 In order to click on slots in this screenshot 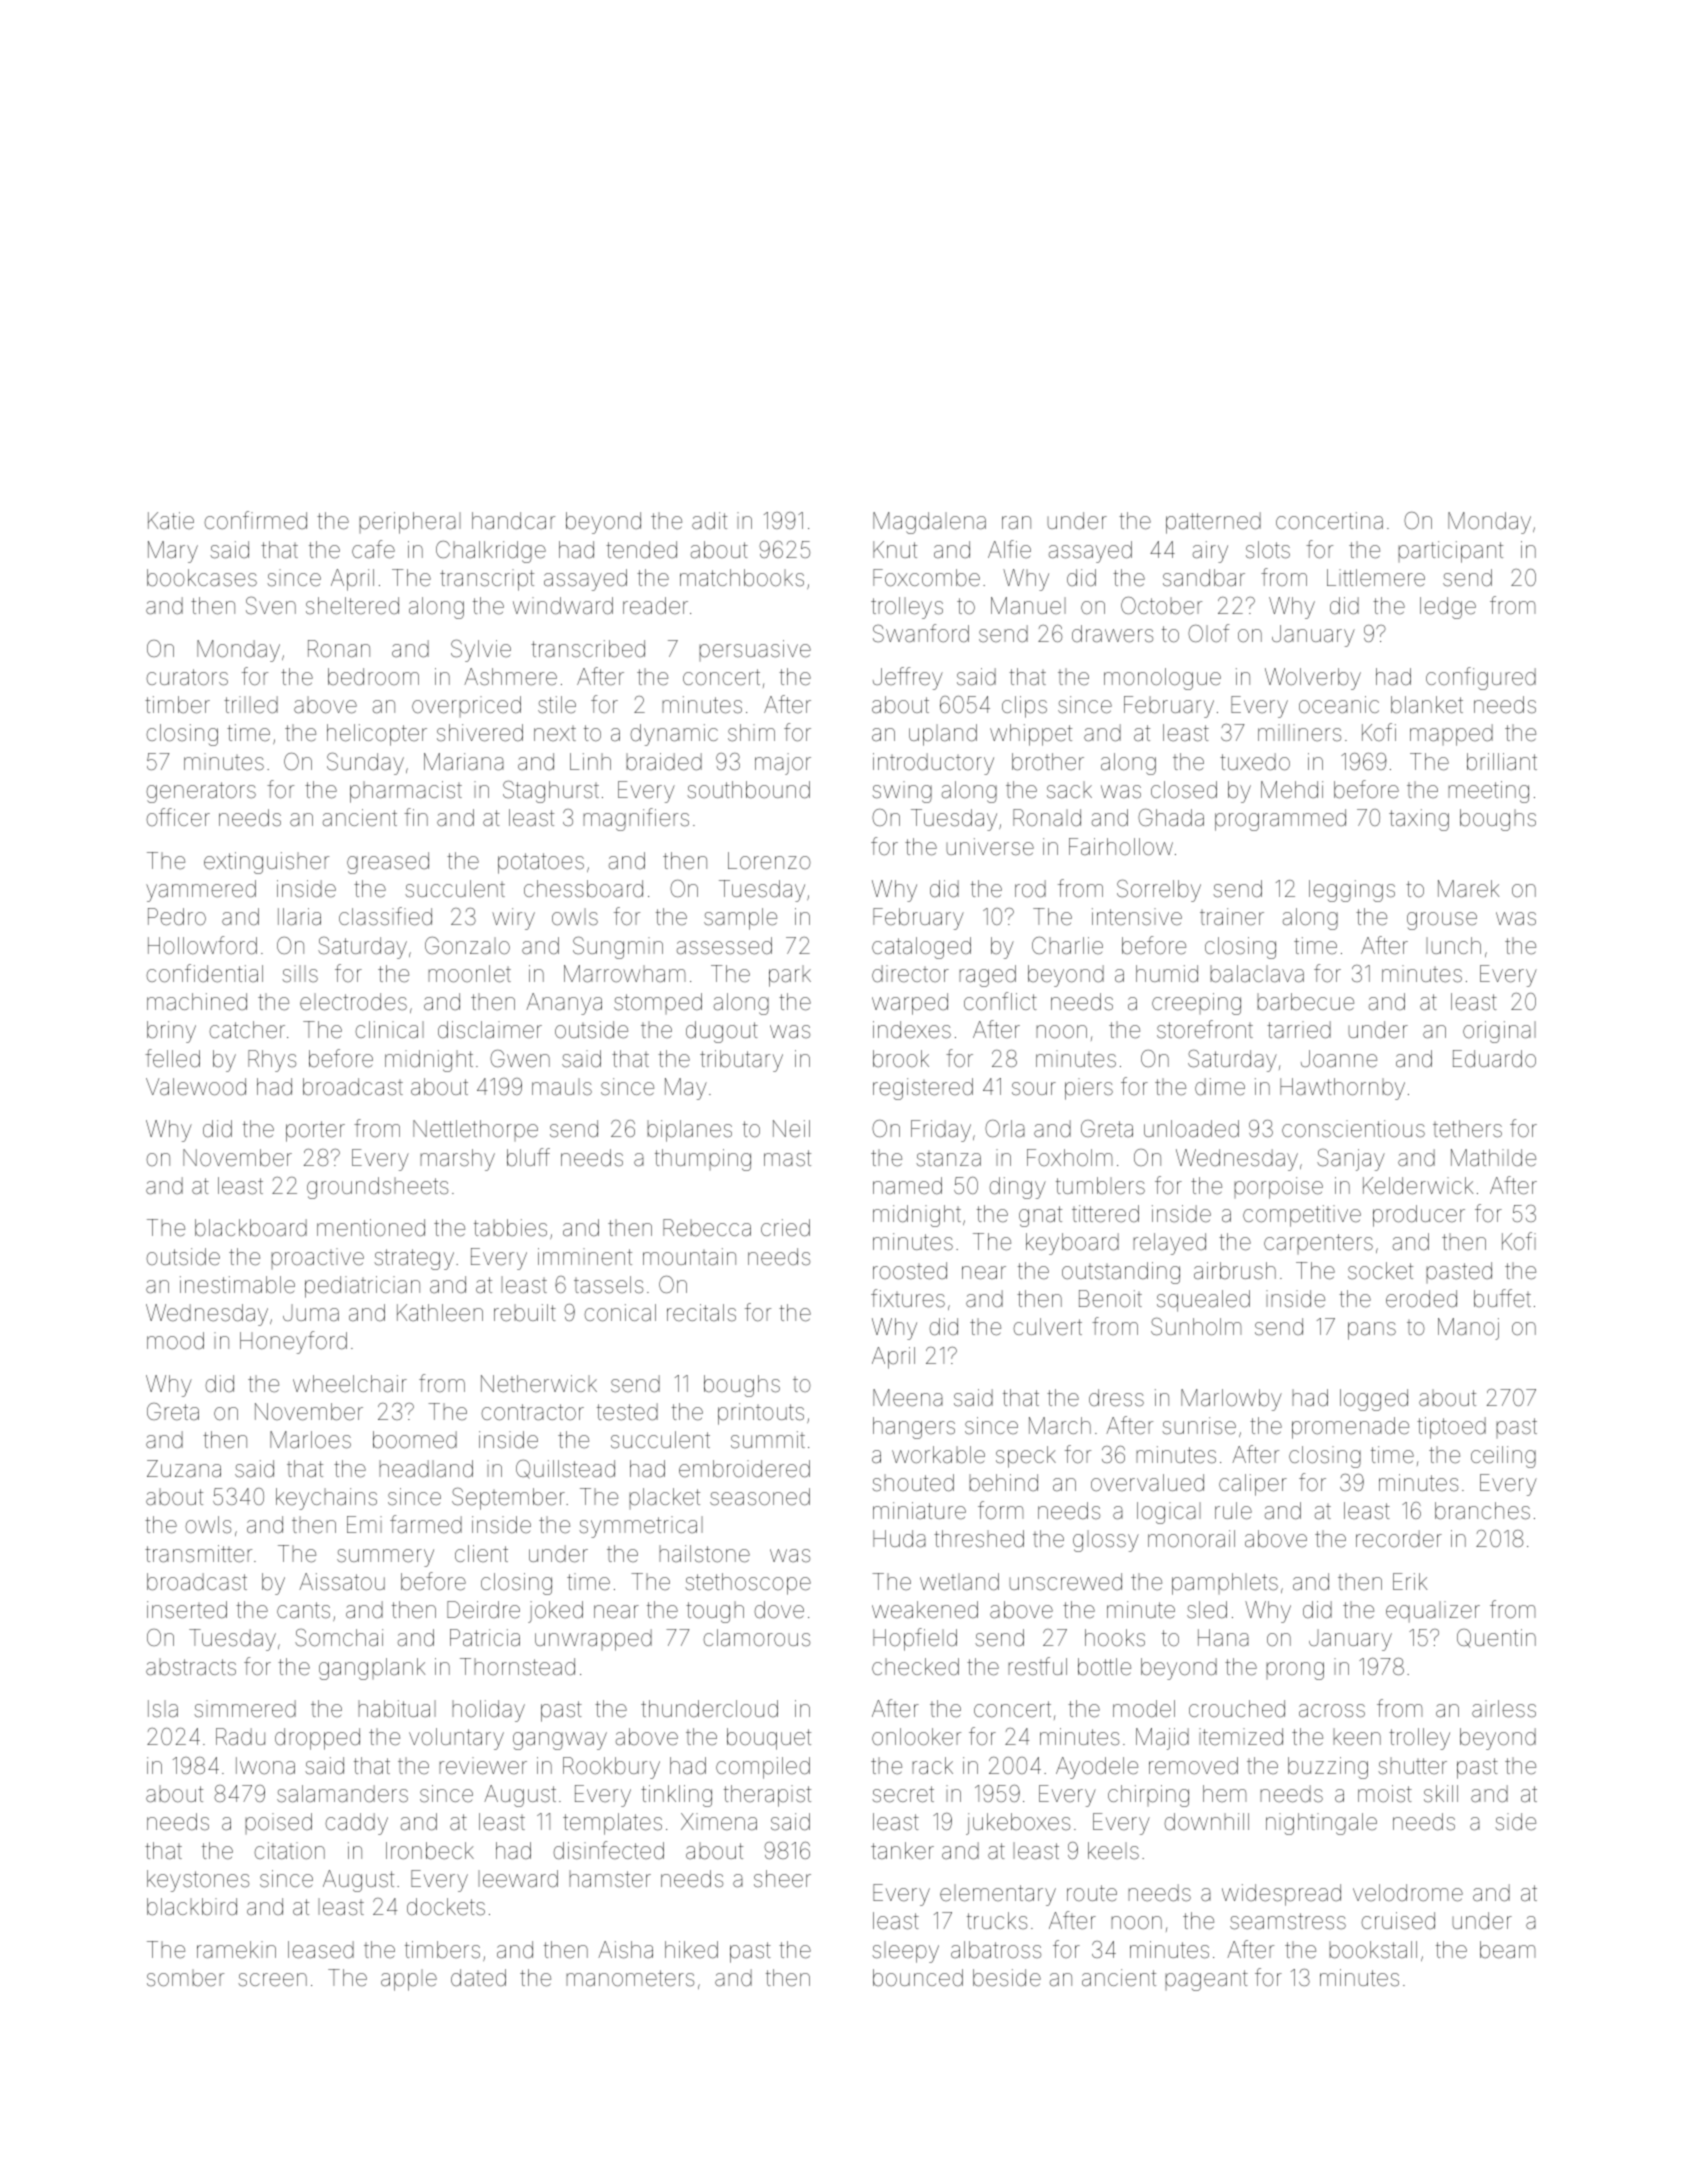, I will do `click(1268, 550)`.
